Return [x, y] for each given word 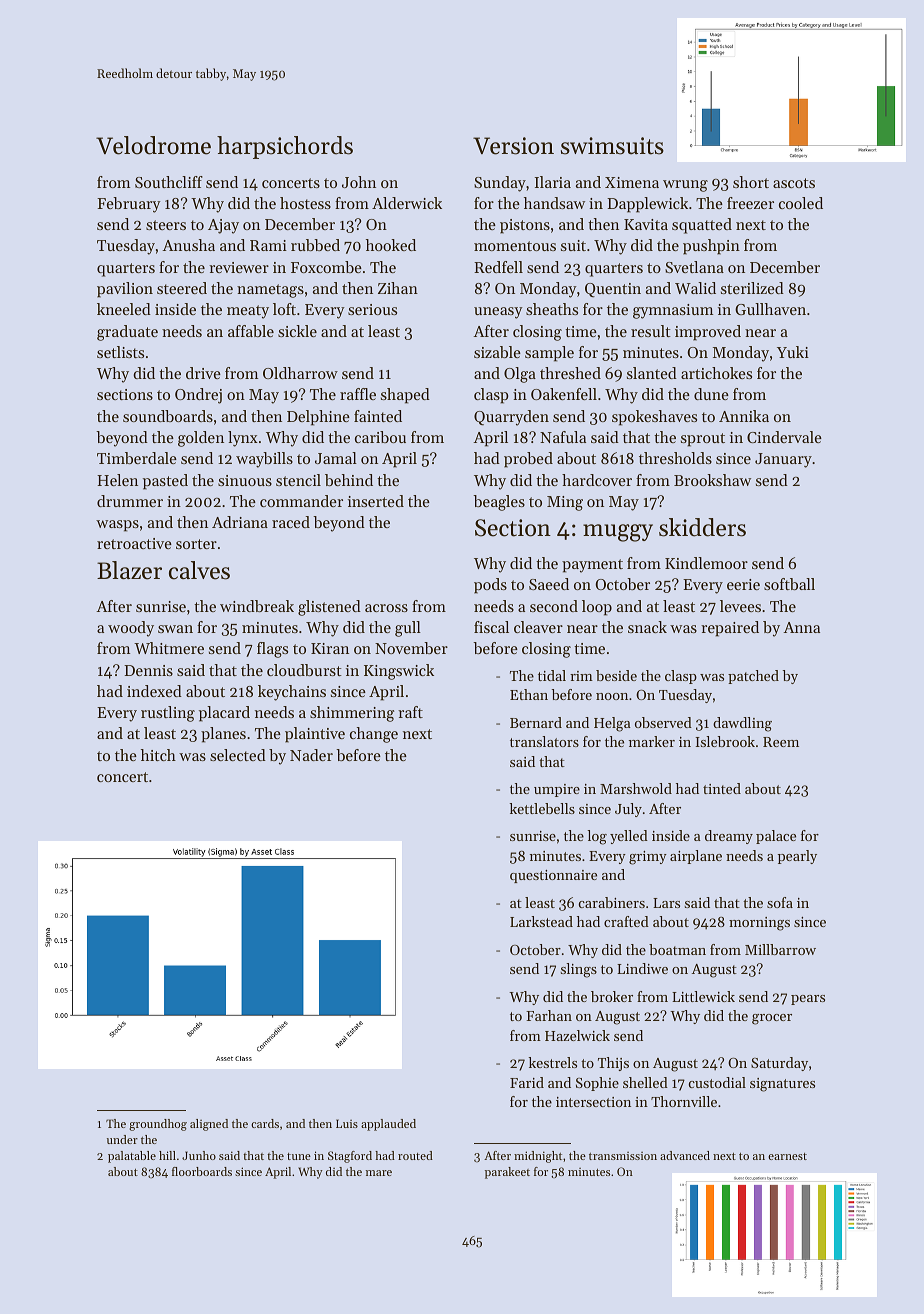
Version [513, 146]
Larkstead [541, 921]
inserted [376, 501]
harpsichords [285, 147]
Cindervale [784, 437]
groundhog [158, 1125]
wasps [117, 526]
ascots [794, 183]
